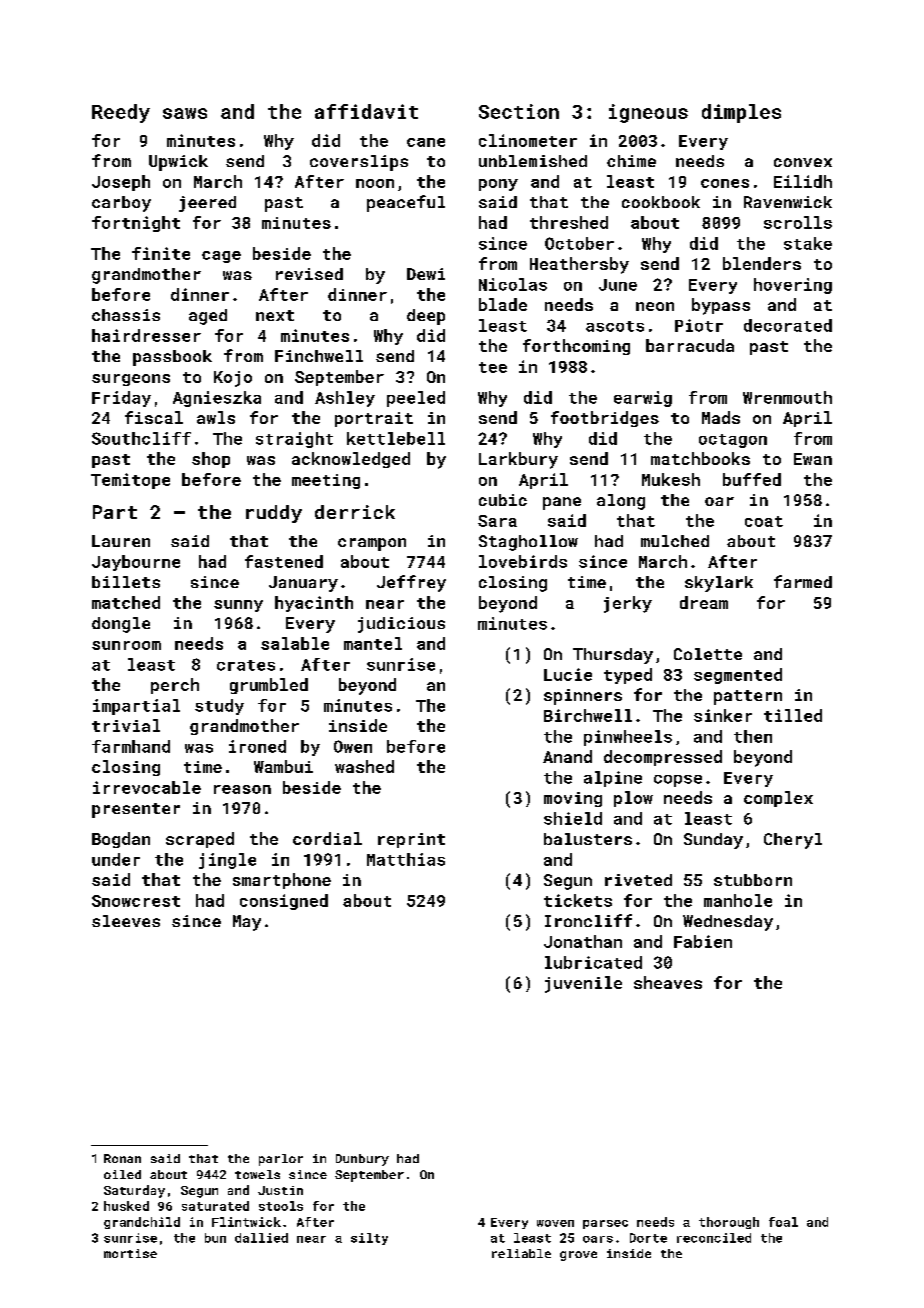 This screenshot has height=1308, width=924. Describe the element at coordinates (207, 204) in the screenshot. I see `jeered` at that location.
